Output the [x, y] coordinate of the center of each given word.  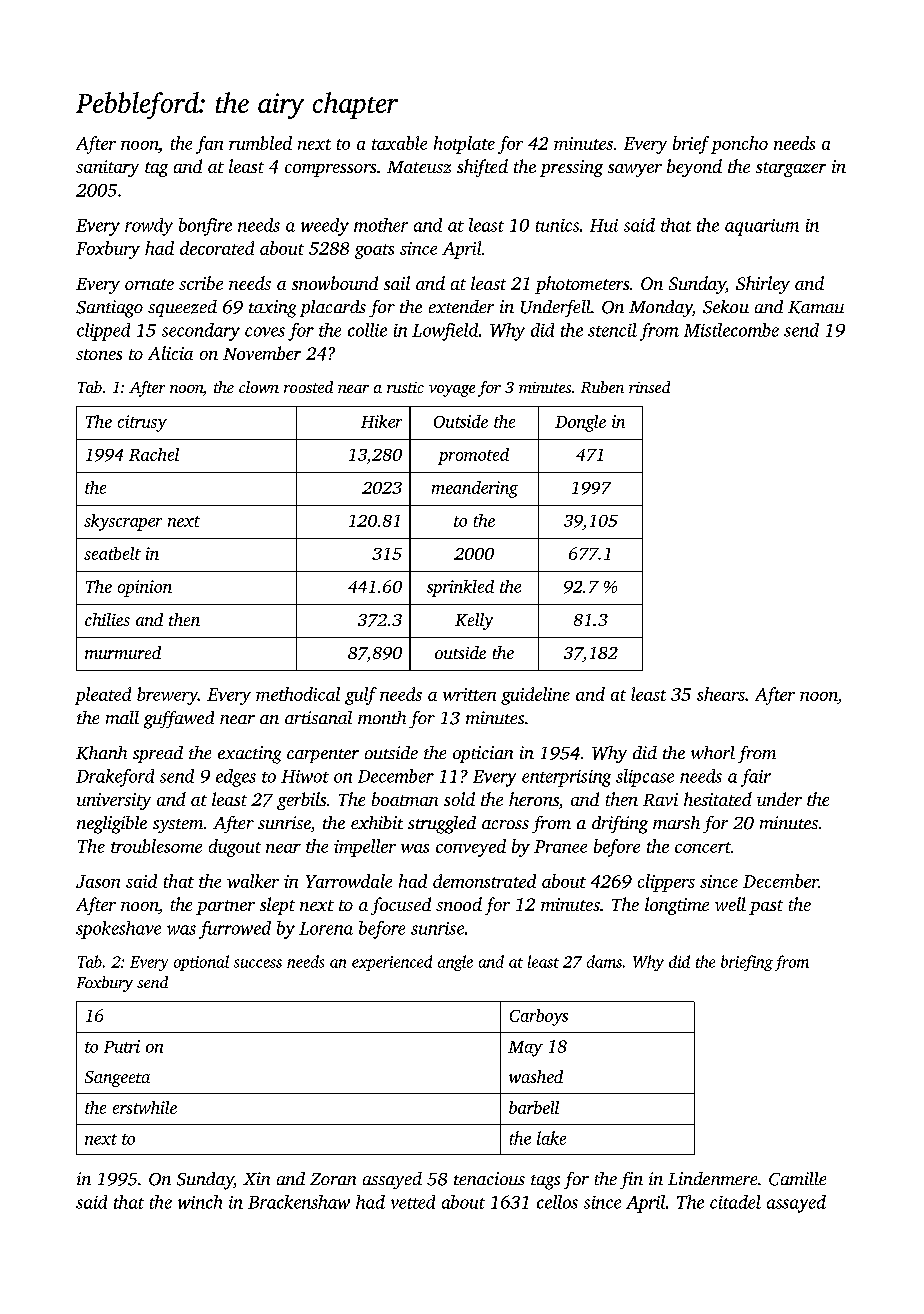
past [766, 907]
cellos [557, 1202]
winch [200, 1202]
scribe [201, 283]
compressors [330, 170]
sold [459, 799]
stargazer [791, 169]
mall [122, 717]
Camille [797, 1179]
